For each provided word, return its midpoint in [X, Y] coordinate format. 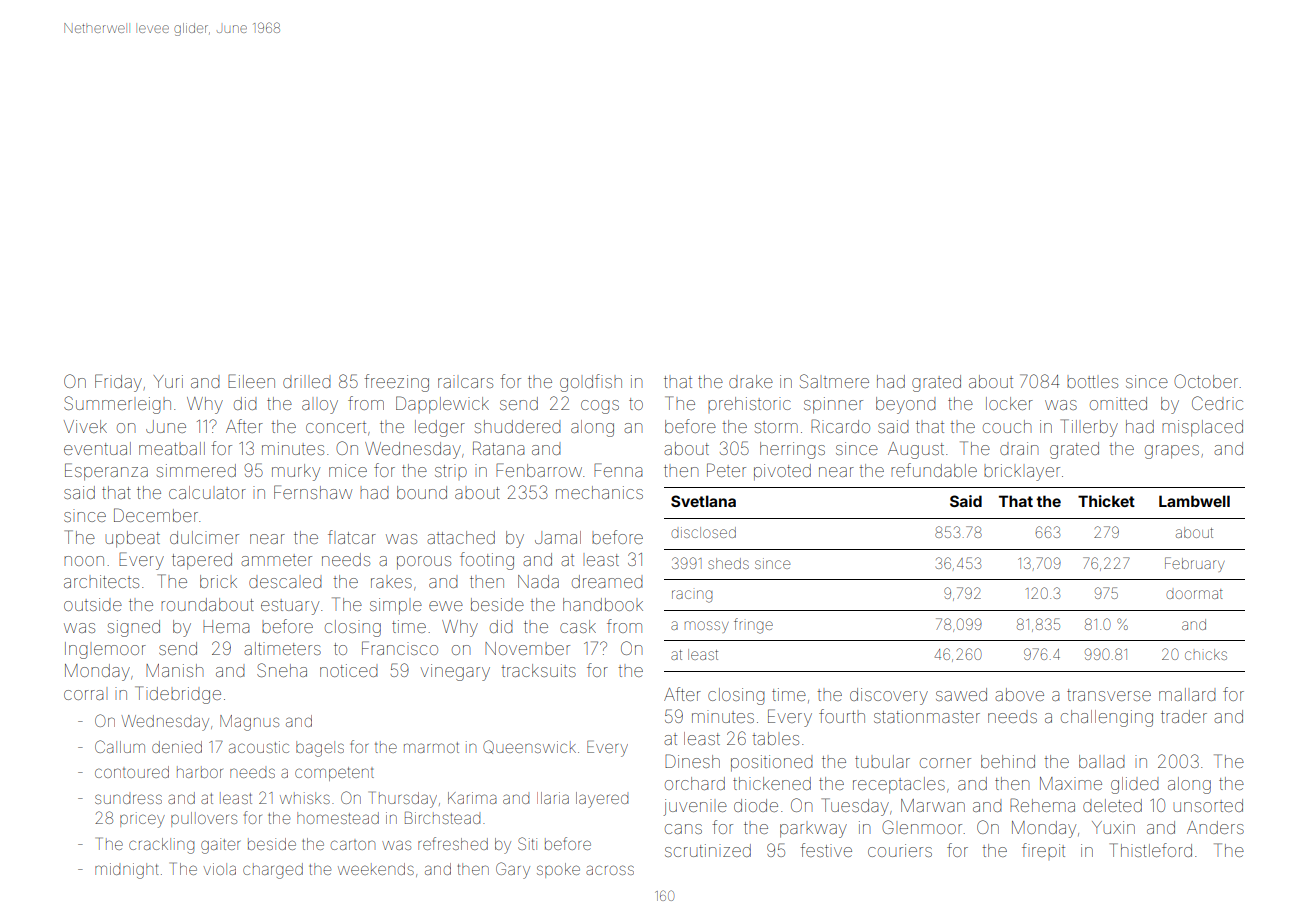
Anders [1215, 827]
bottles [1092, 382]
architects [101, 581]
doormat [1194, 594]
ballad [1102, 761]
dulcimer [204, 537]
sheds [728, 563]
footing [487, 561]
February [1195, 564]
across [610, 870]
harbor [200, 772]
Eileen [251, 381]
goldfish [591, 383]
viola [219, 869]
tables [775, 738]
